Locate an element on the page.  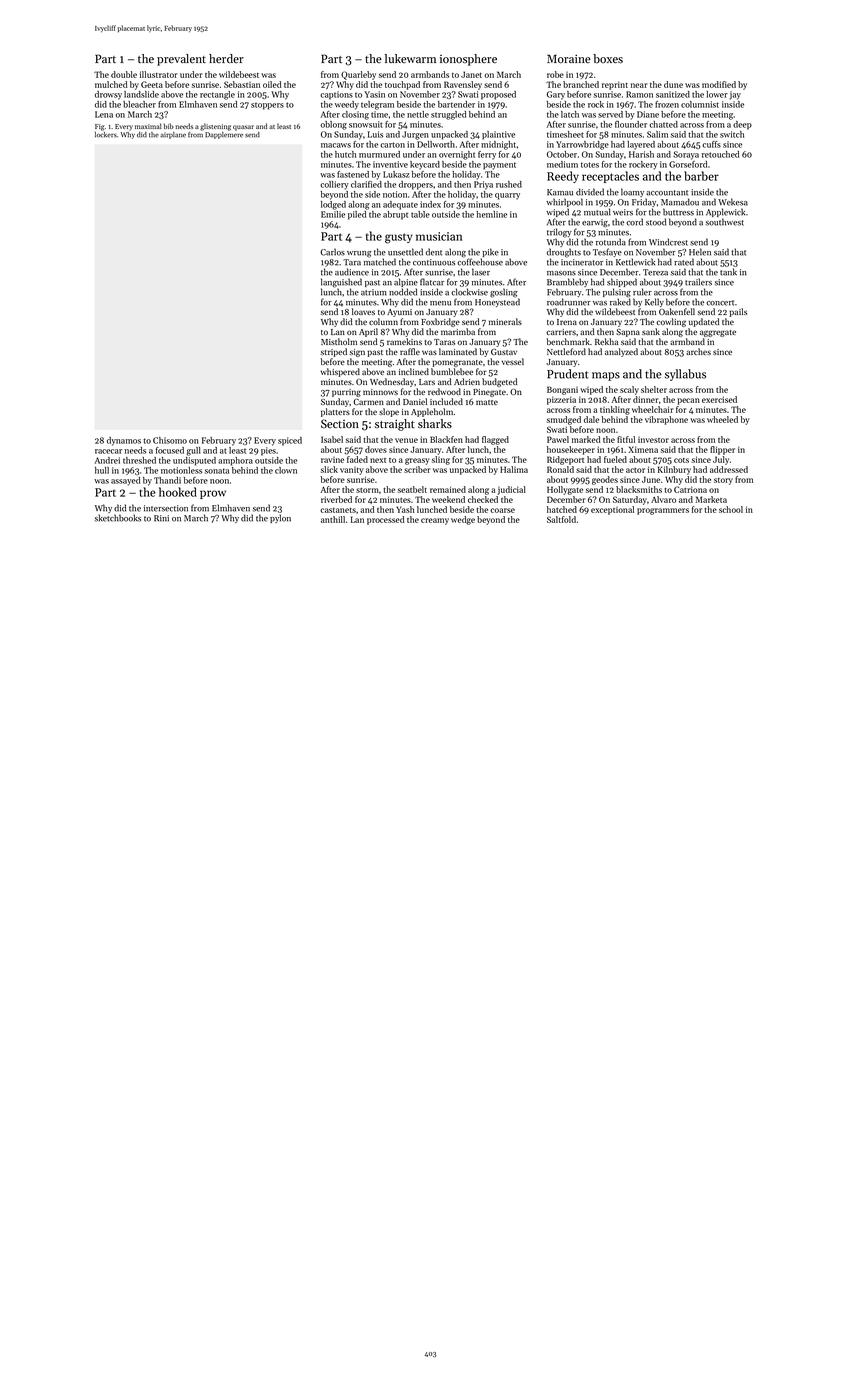
shipped is located at coordinates (622, 282).
